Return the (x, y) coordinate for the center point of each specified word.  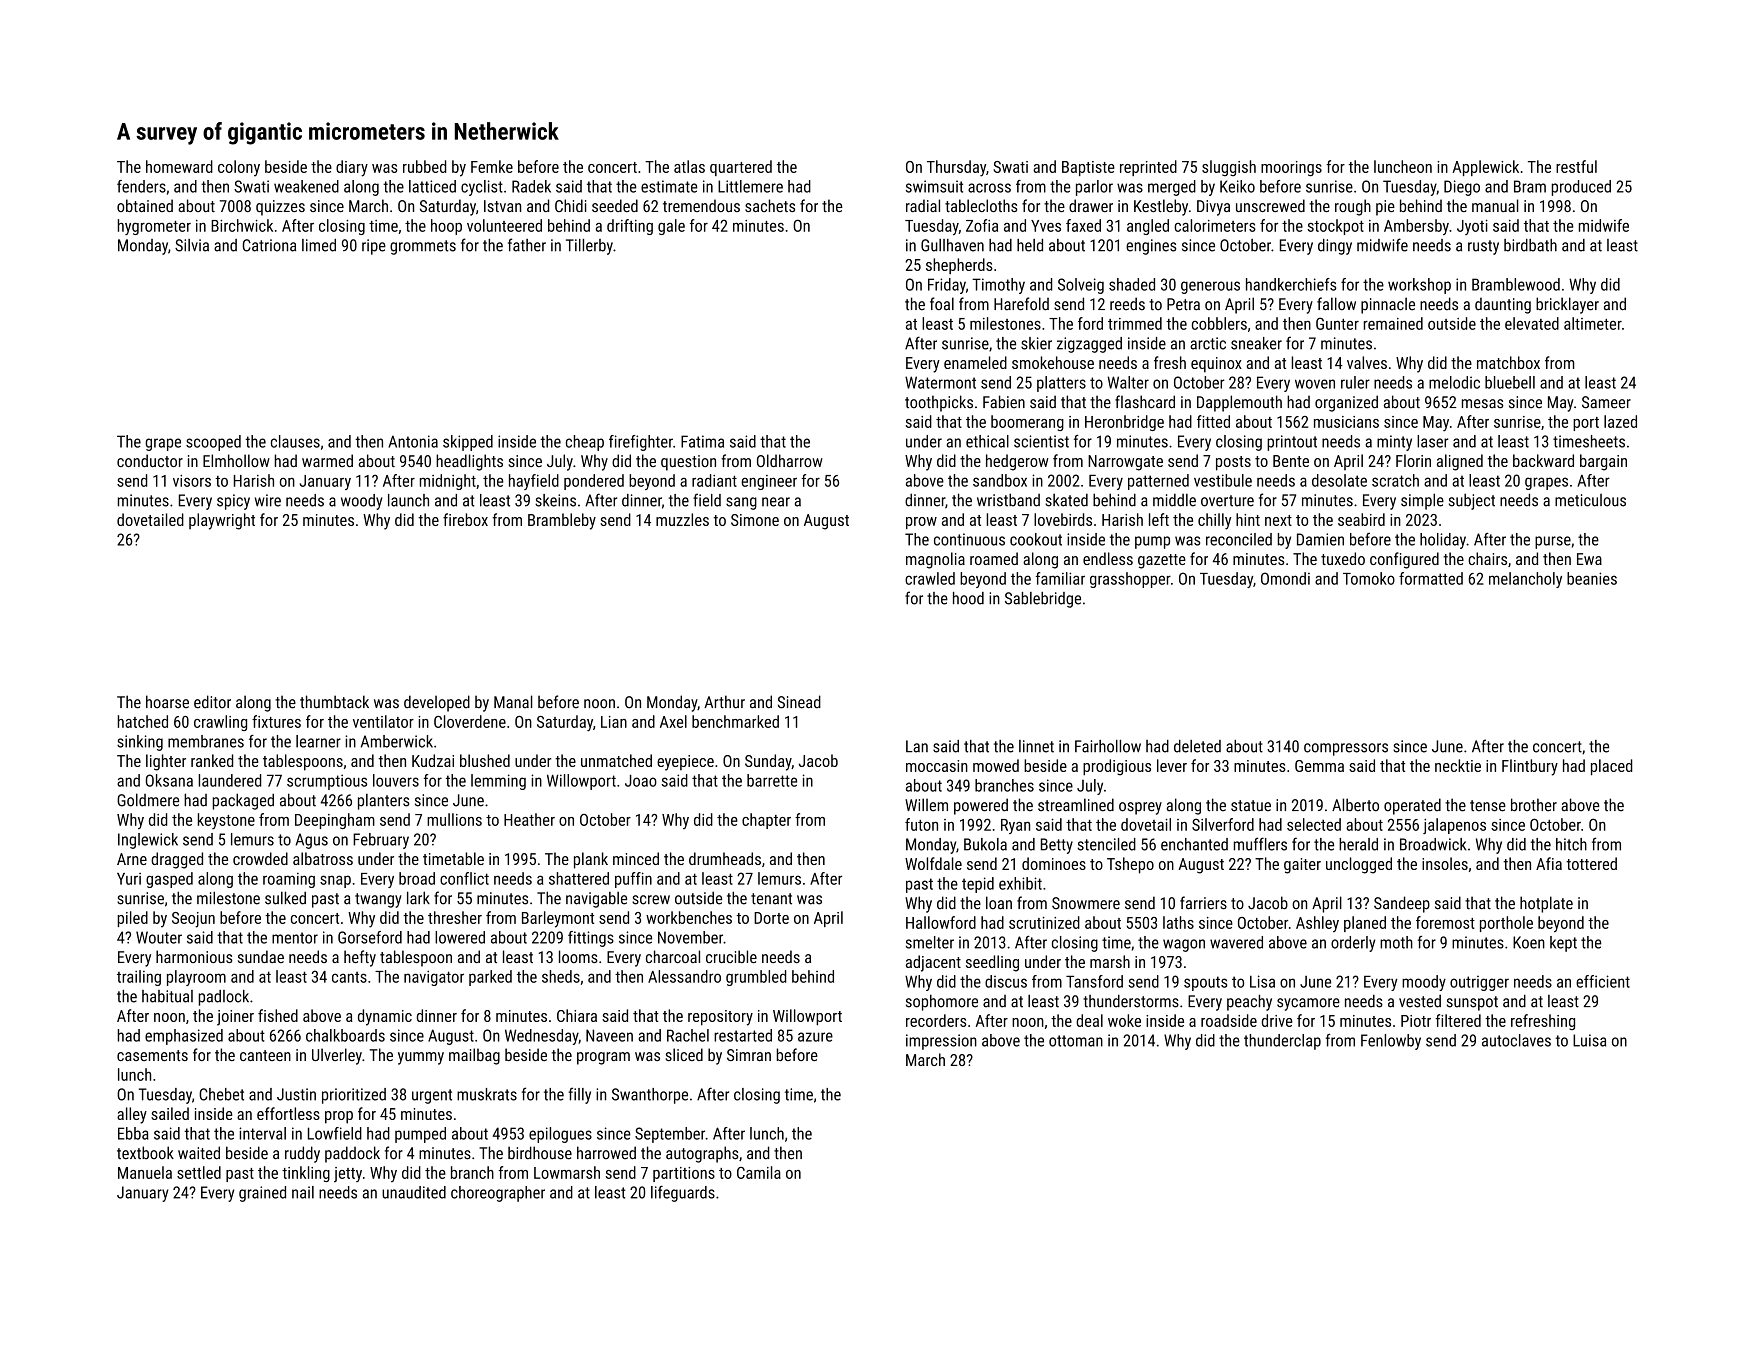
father (527, 245)
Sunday (768, 762)
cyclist (482, 188)
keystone (226, 821)
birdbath (1530, 245)
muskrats (487, 1094)
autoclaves (1516, 1040)
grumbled (756, 978)
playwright (222, 521)
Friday (947, 286)
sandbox (1000, 480)
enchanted (1194, 844)
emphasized (184, 1037)
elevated (1532, 323)
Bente (1291, 461)
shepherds (959, 266)
